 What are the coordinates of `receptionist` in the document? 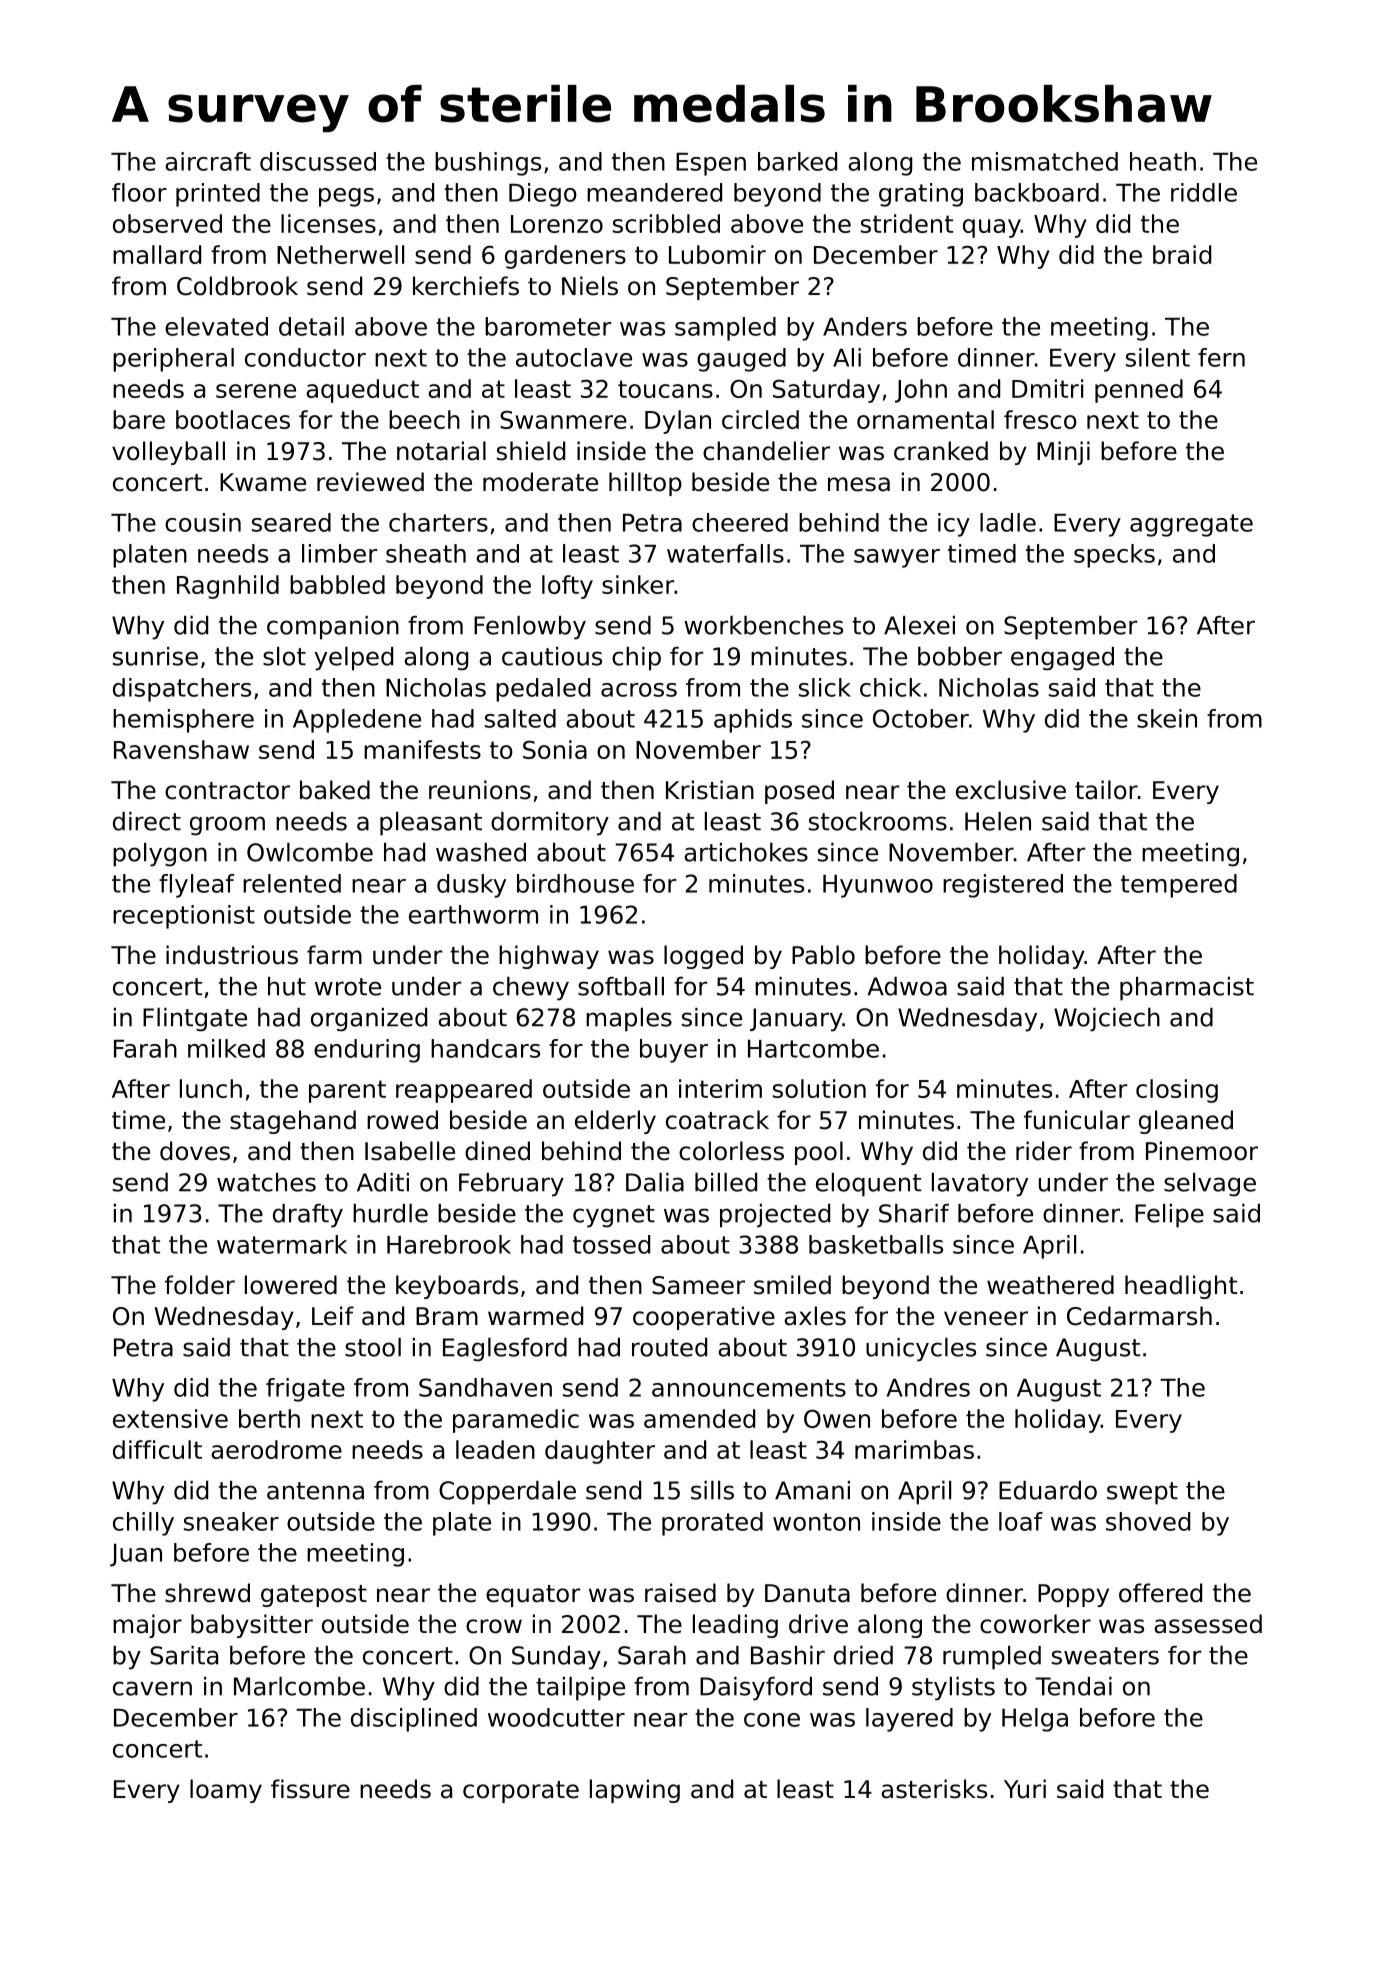 It's located at (184, 917).
